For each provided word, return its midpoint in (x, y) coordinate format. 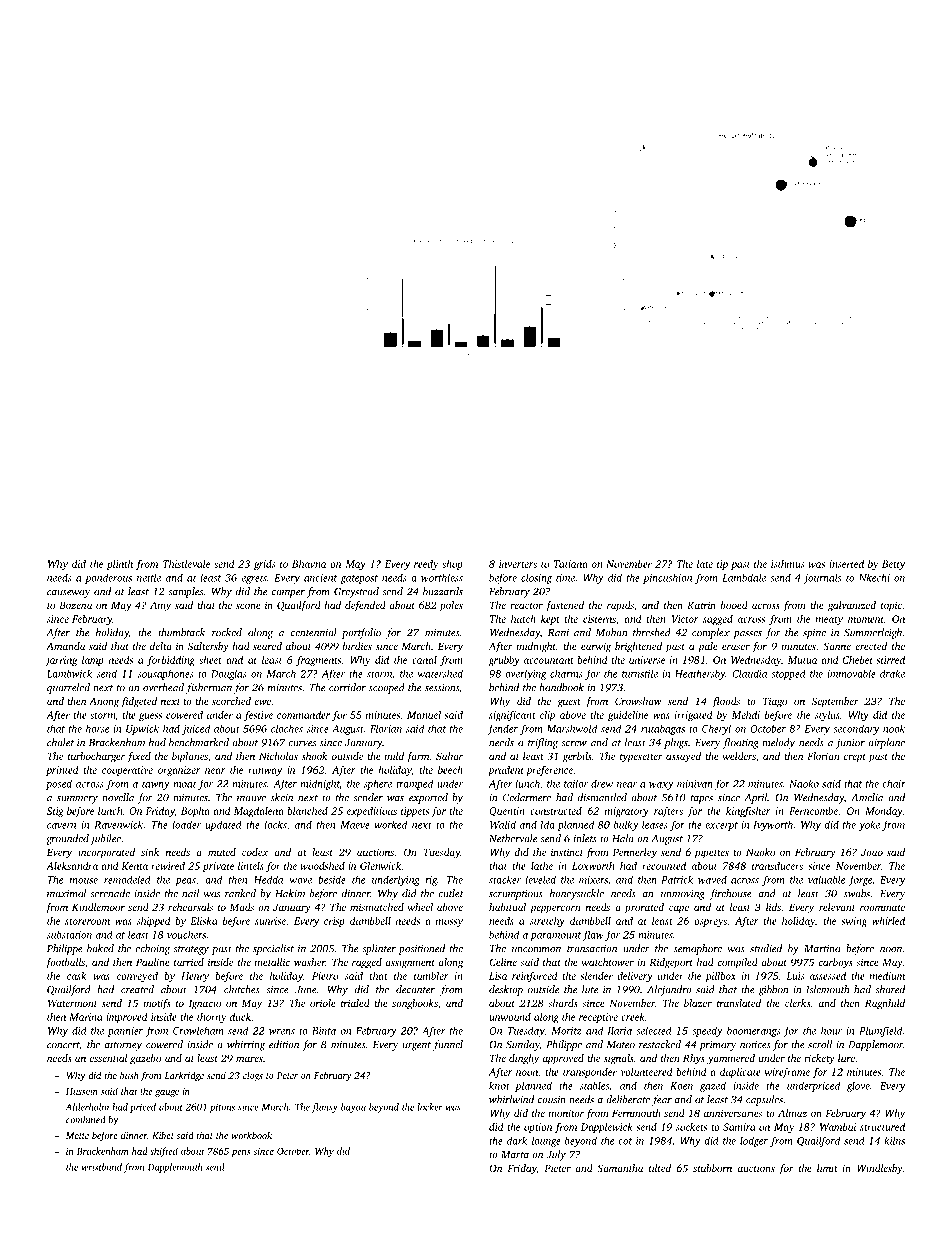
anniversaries (733, 1113)
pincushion (667, 578)
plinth (120, 565)
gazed (713, 1086)
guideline (628, 716)
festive (258, 716)
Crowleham (198, 1030)
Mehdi (746, 715)
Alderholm (87, 1107)
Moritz (566, 1031)
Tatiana (571, 564)
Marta (515, 1155)
